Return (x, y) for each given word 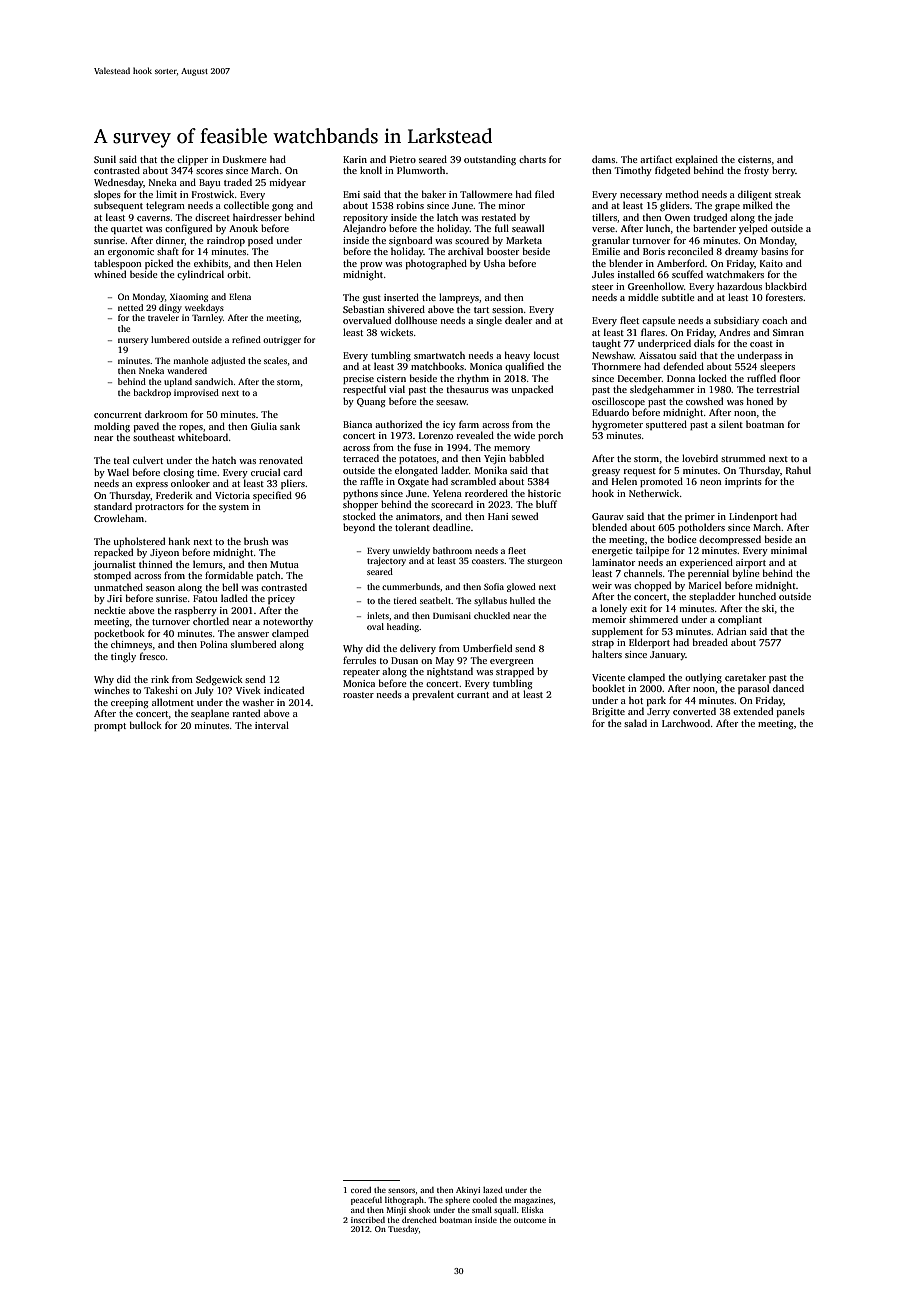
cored (361, 1190)
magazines (533, 1201)
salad (635, 723)
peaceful (366, 1201)
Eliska (533, 1210)
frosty (756, 171)
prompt (110, 727)
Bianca (357, 424)
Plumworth (421, 170)
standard (113, 506)
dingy (170, 308)
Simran (788, 332)
